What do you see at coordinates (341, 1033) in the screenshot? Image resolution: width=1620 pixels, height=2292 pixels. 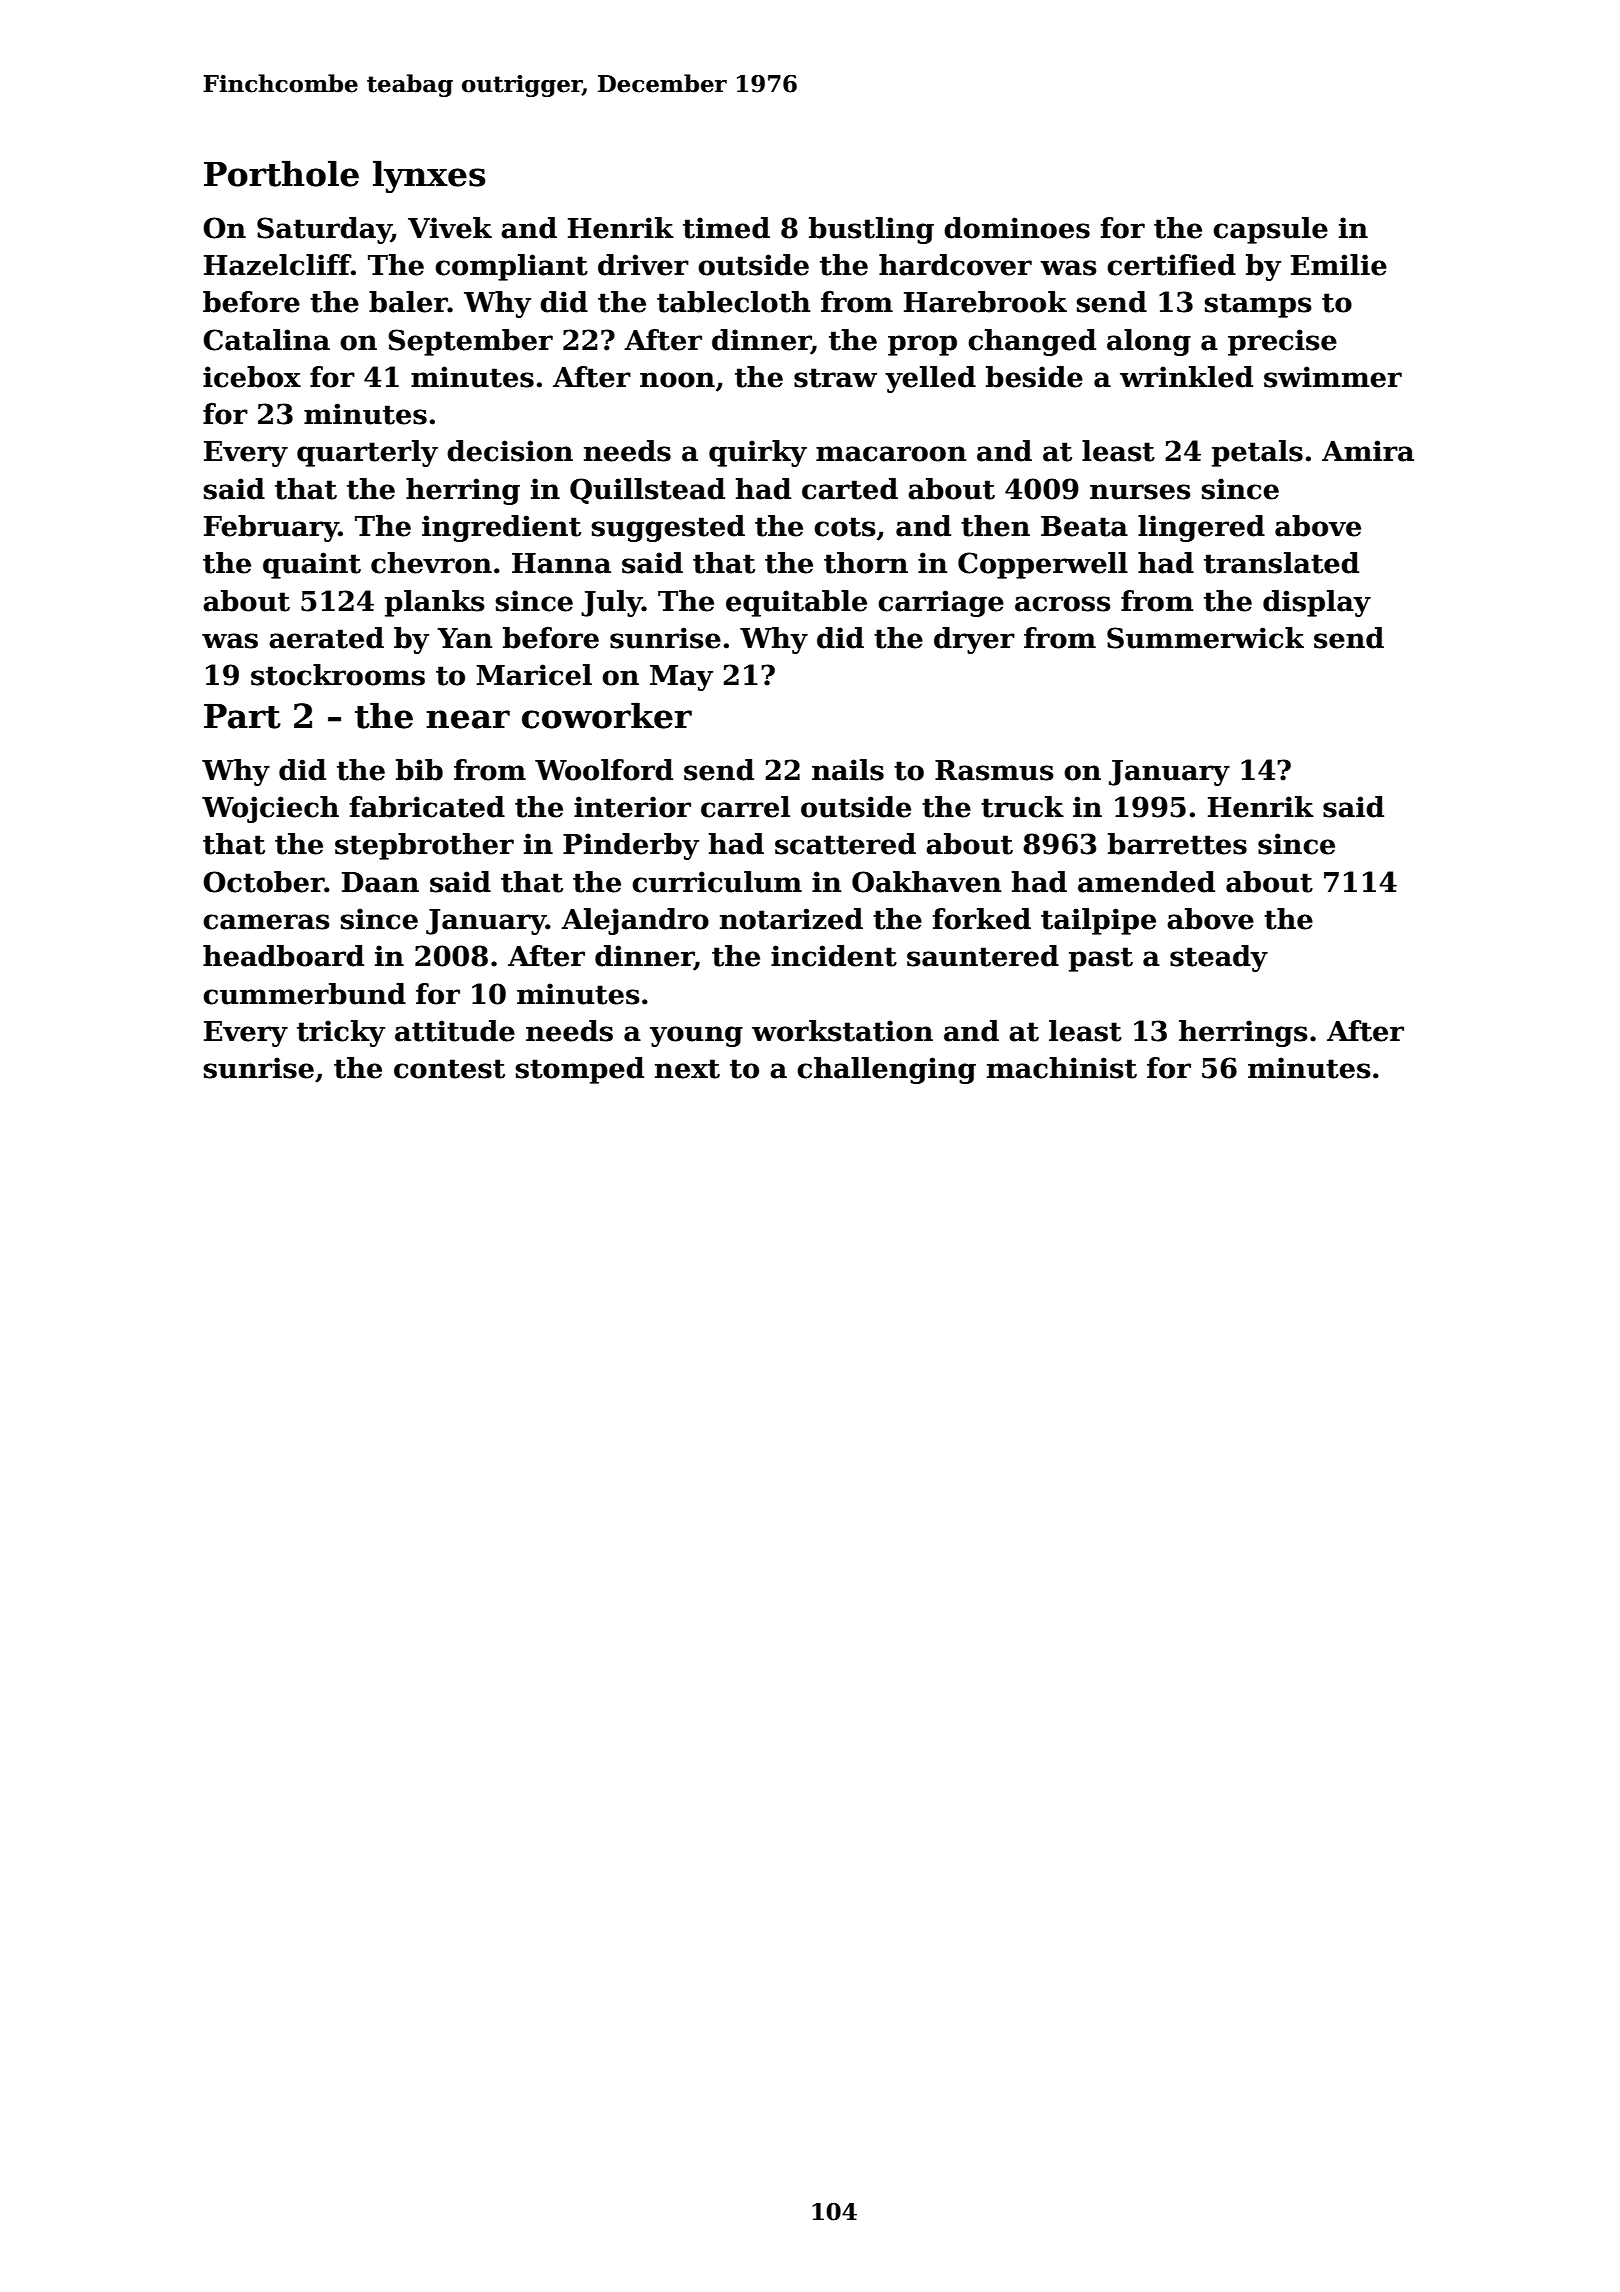 I see `tricky` at bounding box center [341, 1033].
